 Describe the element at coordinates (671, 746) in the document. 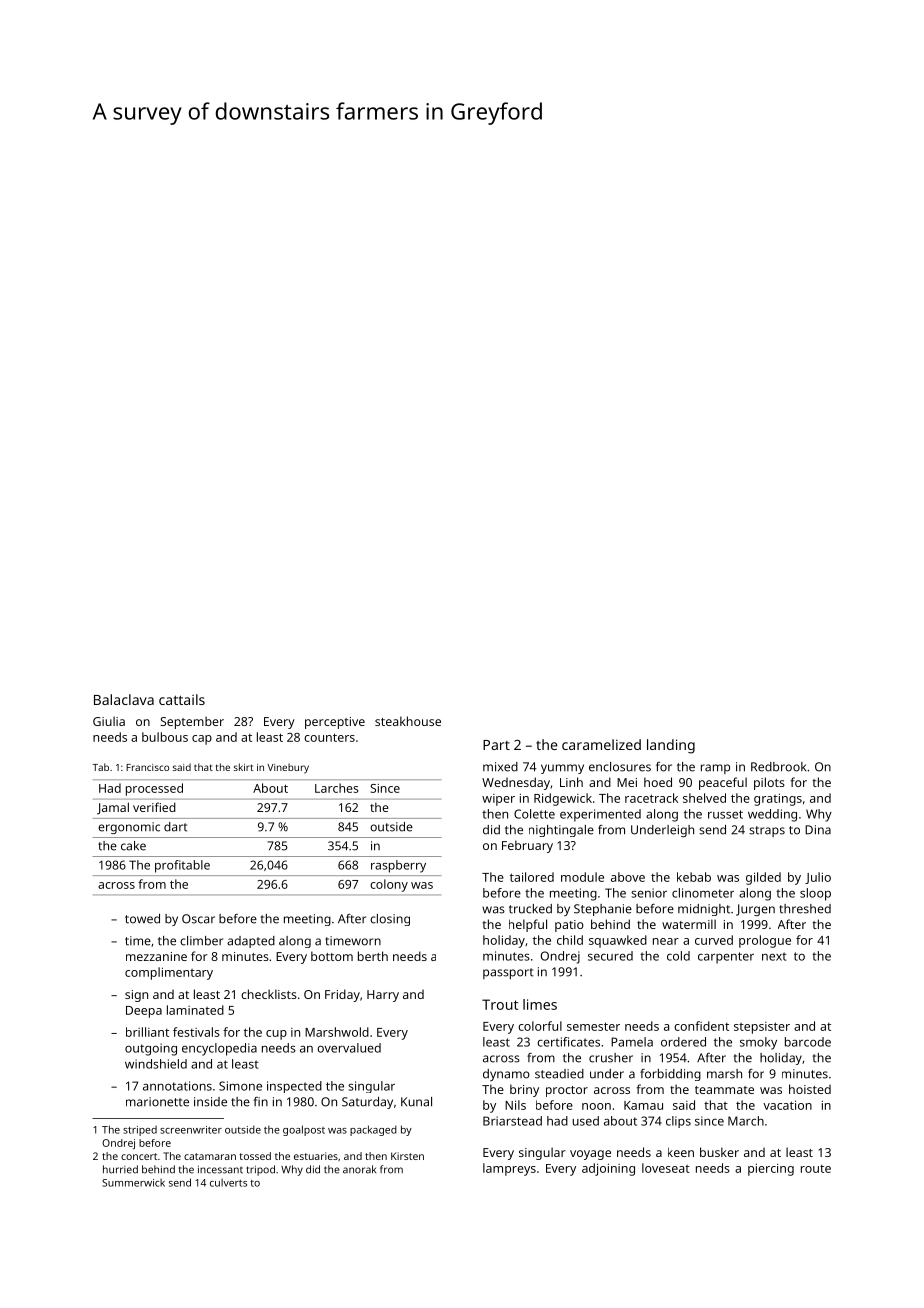

I see `landing` at that location.
